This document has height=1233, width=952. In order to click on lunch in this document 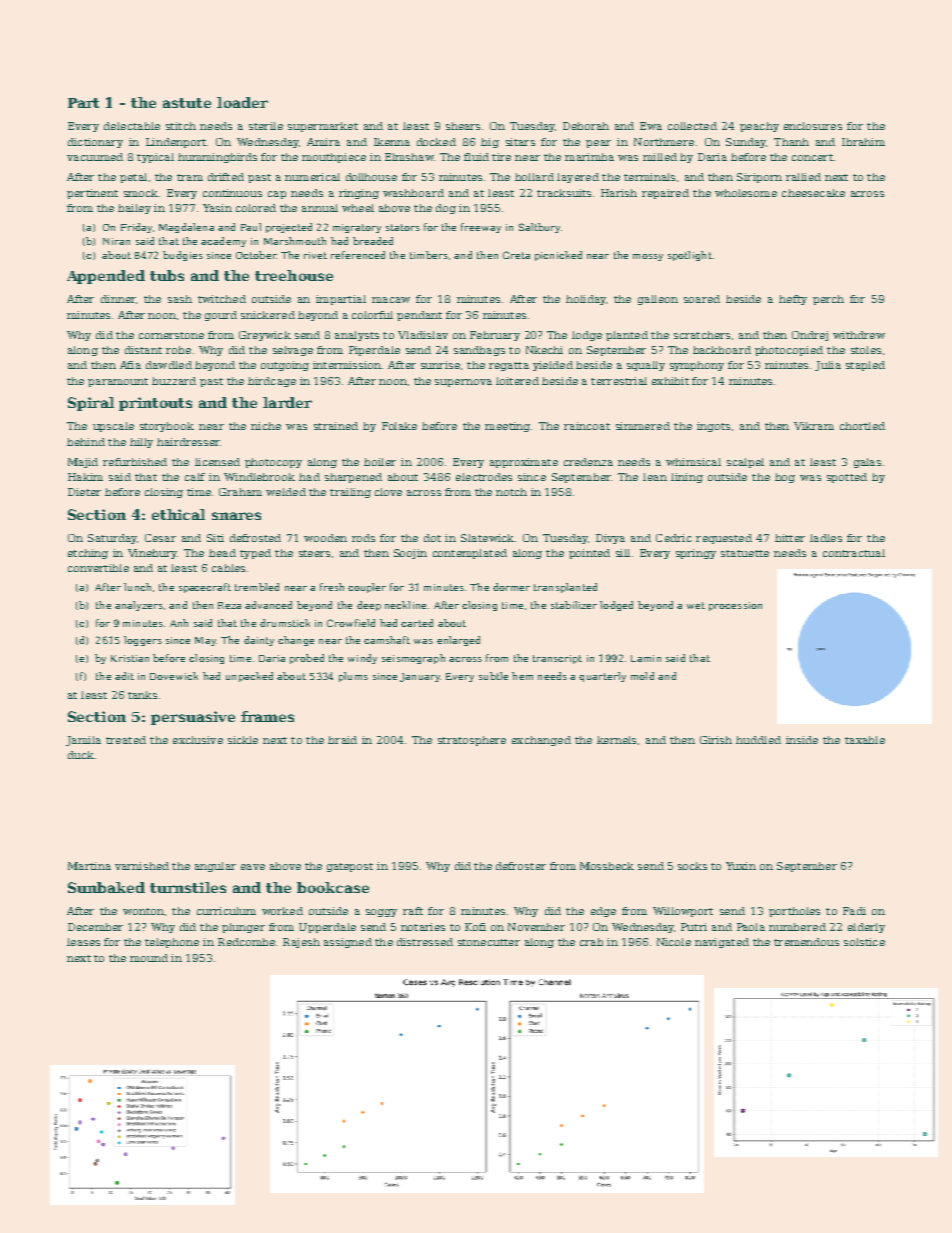, I will do `click(137, 587)`.
